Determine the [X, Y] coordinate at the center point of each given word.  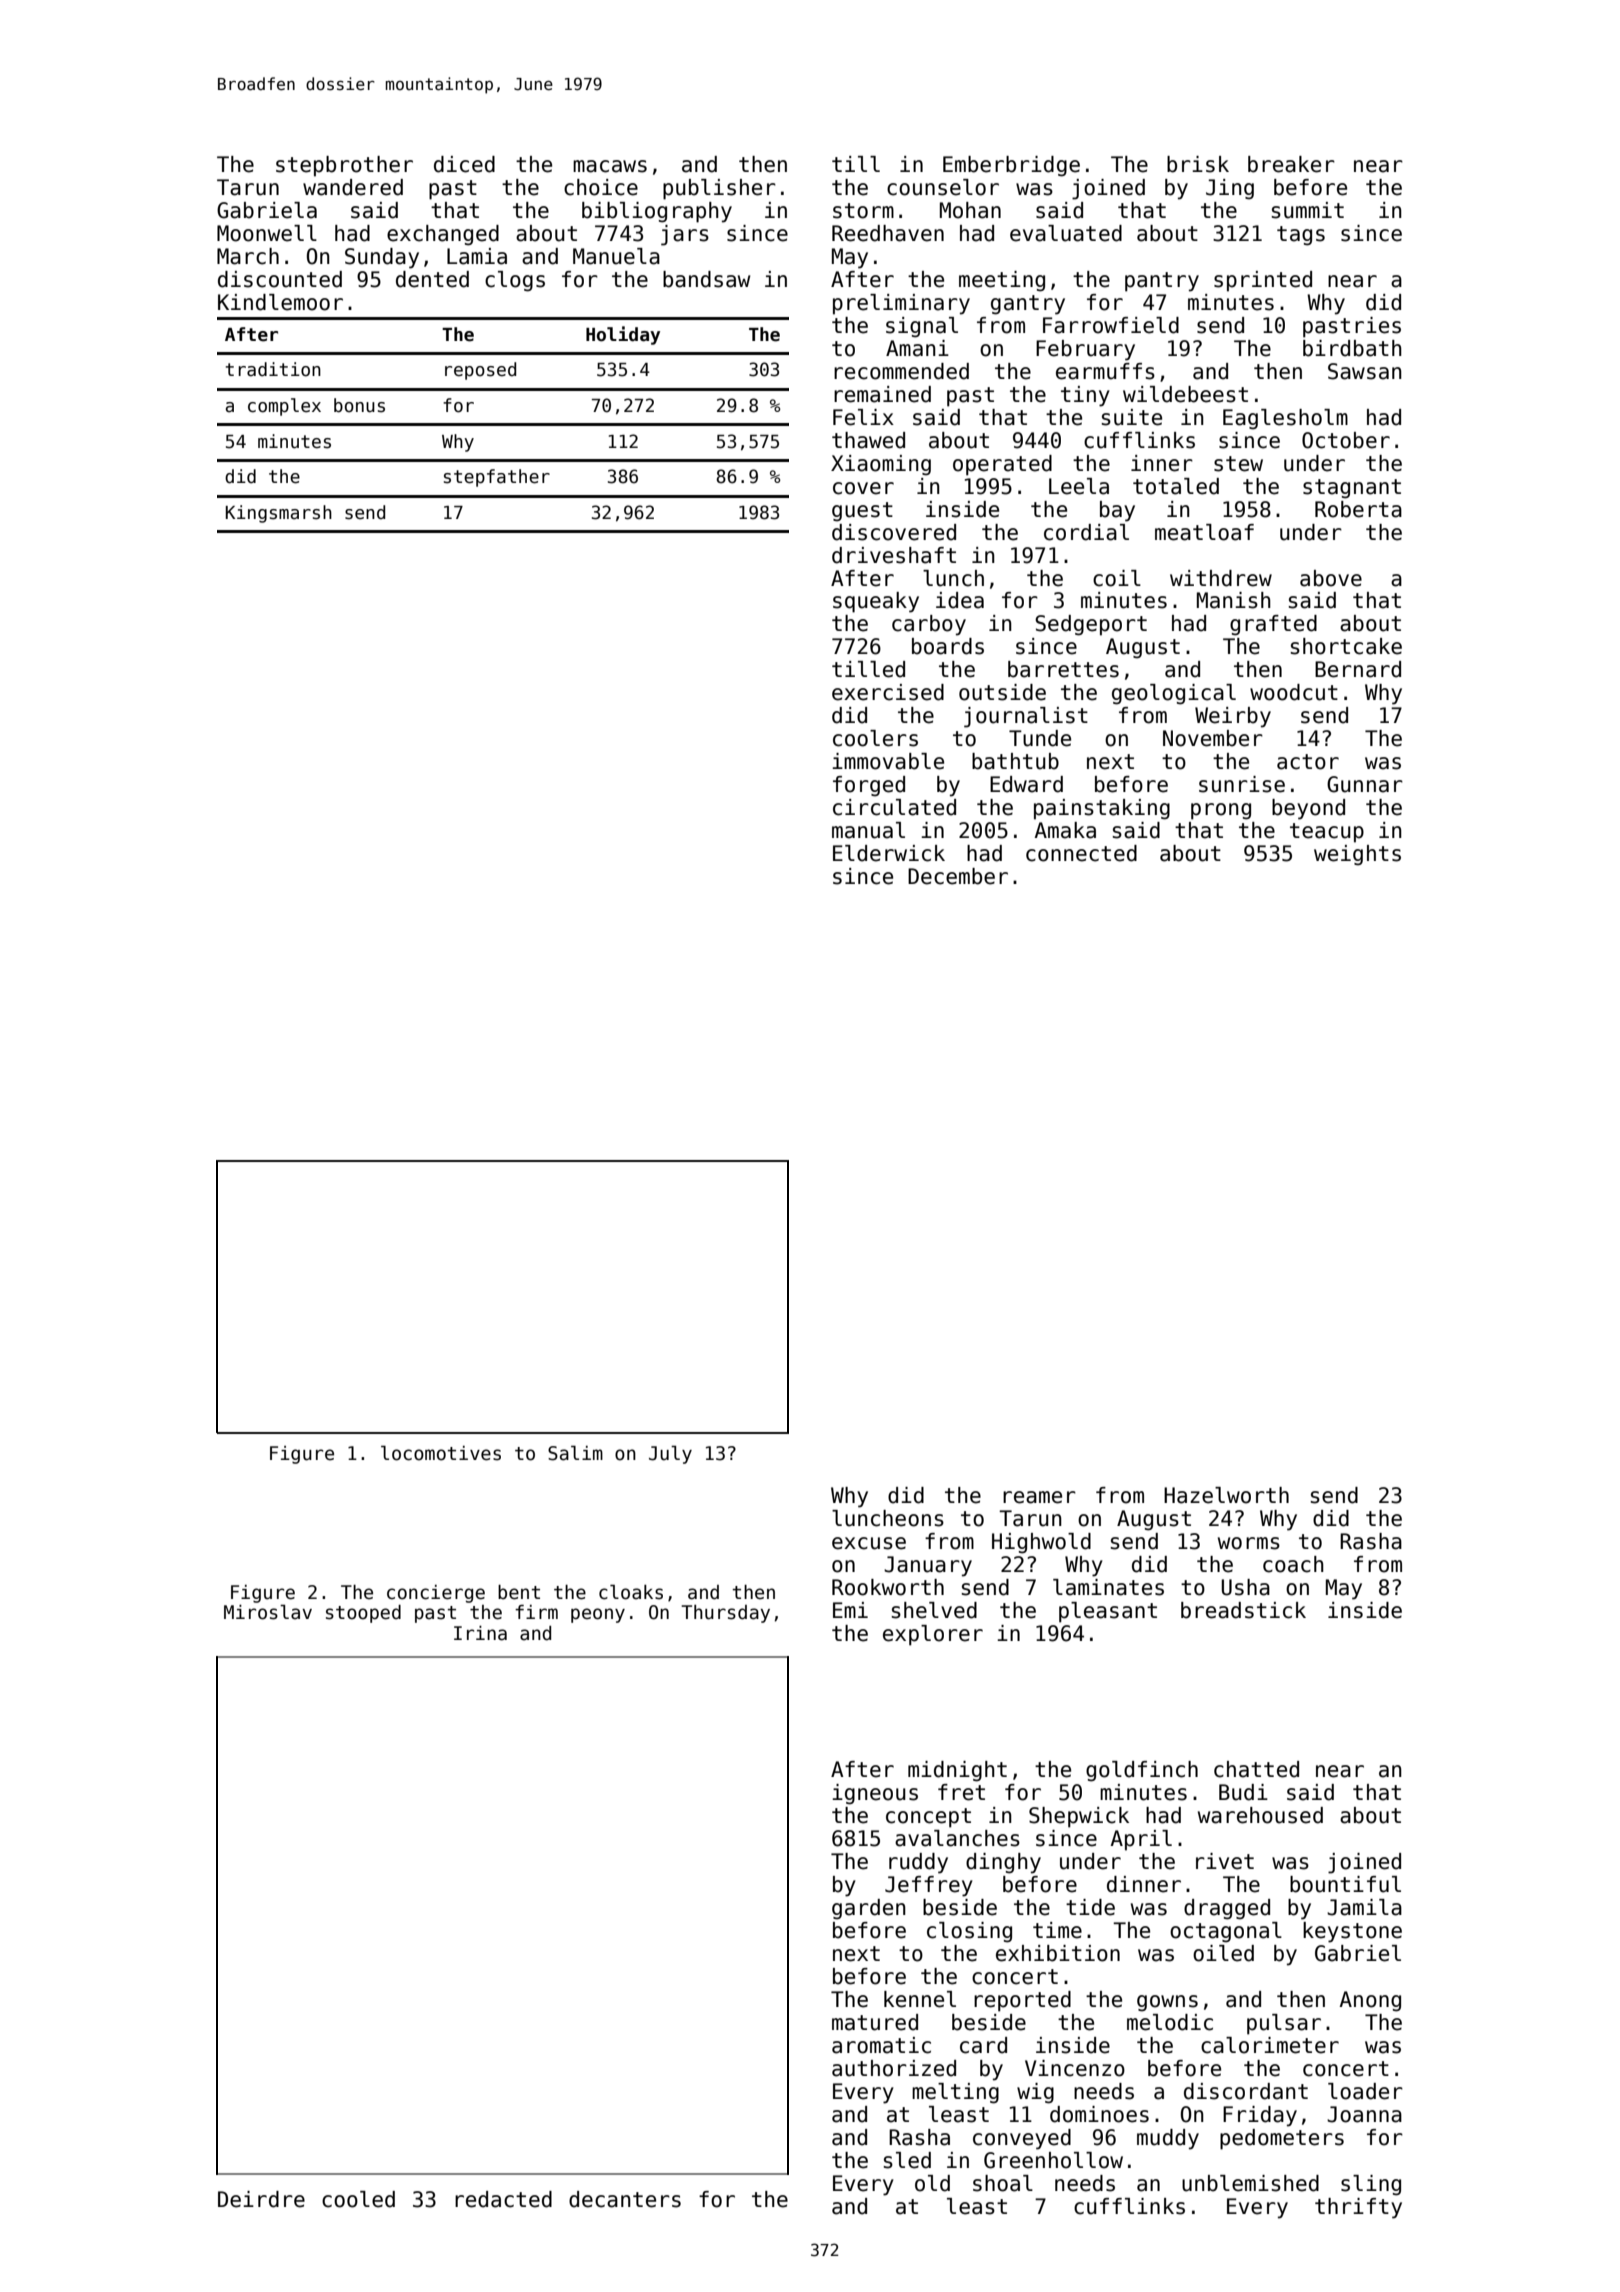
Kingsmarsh [279, 514]
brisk [1198, 164]
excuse [869, 1543]
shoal [1003, 2183]
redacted [503, 2199]
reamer [1039, 1497]
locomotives [441, 1453]
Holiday [623, 335]
